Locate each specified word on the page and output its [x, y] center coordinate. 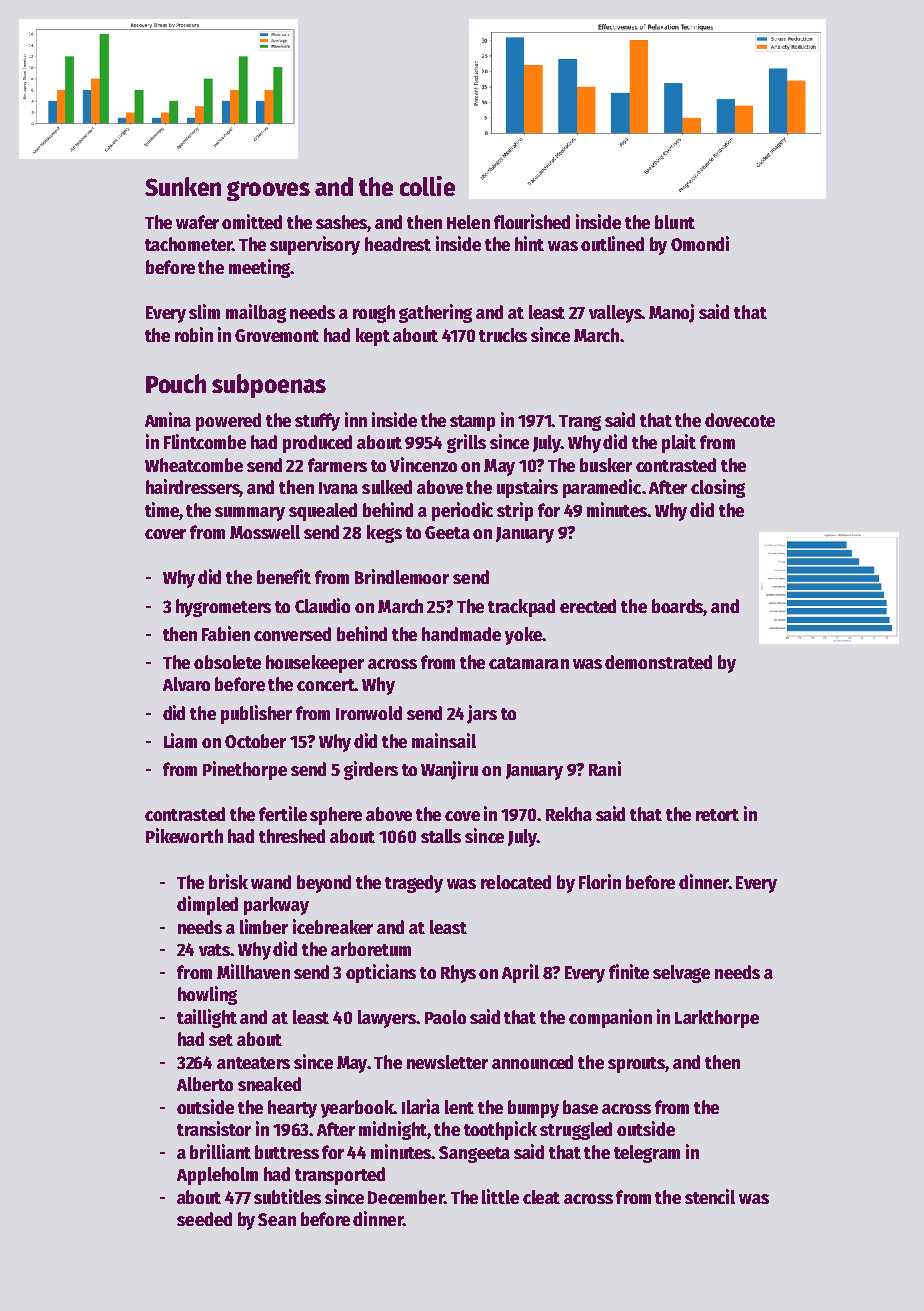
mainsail [444, 740]
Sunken [183, 186]
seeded [204, 1219]
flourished [532, 221]
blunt [675, 222]
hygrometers [223, 608]
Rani [605, 768]
